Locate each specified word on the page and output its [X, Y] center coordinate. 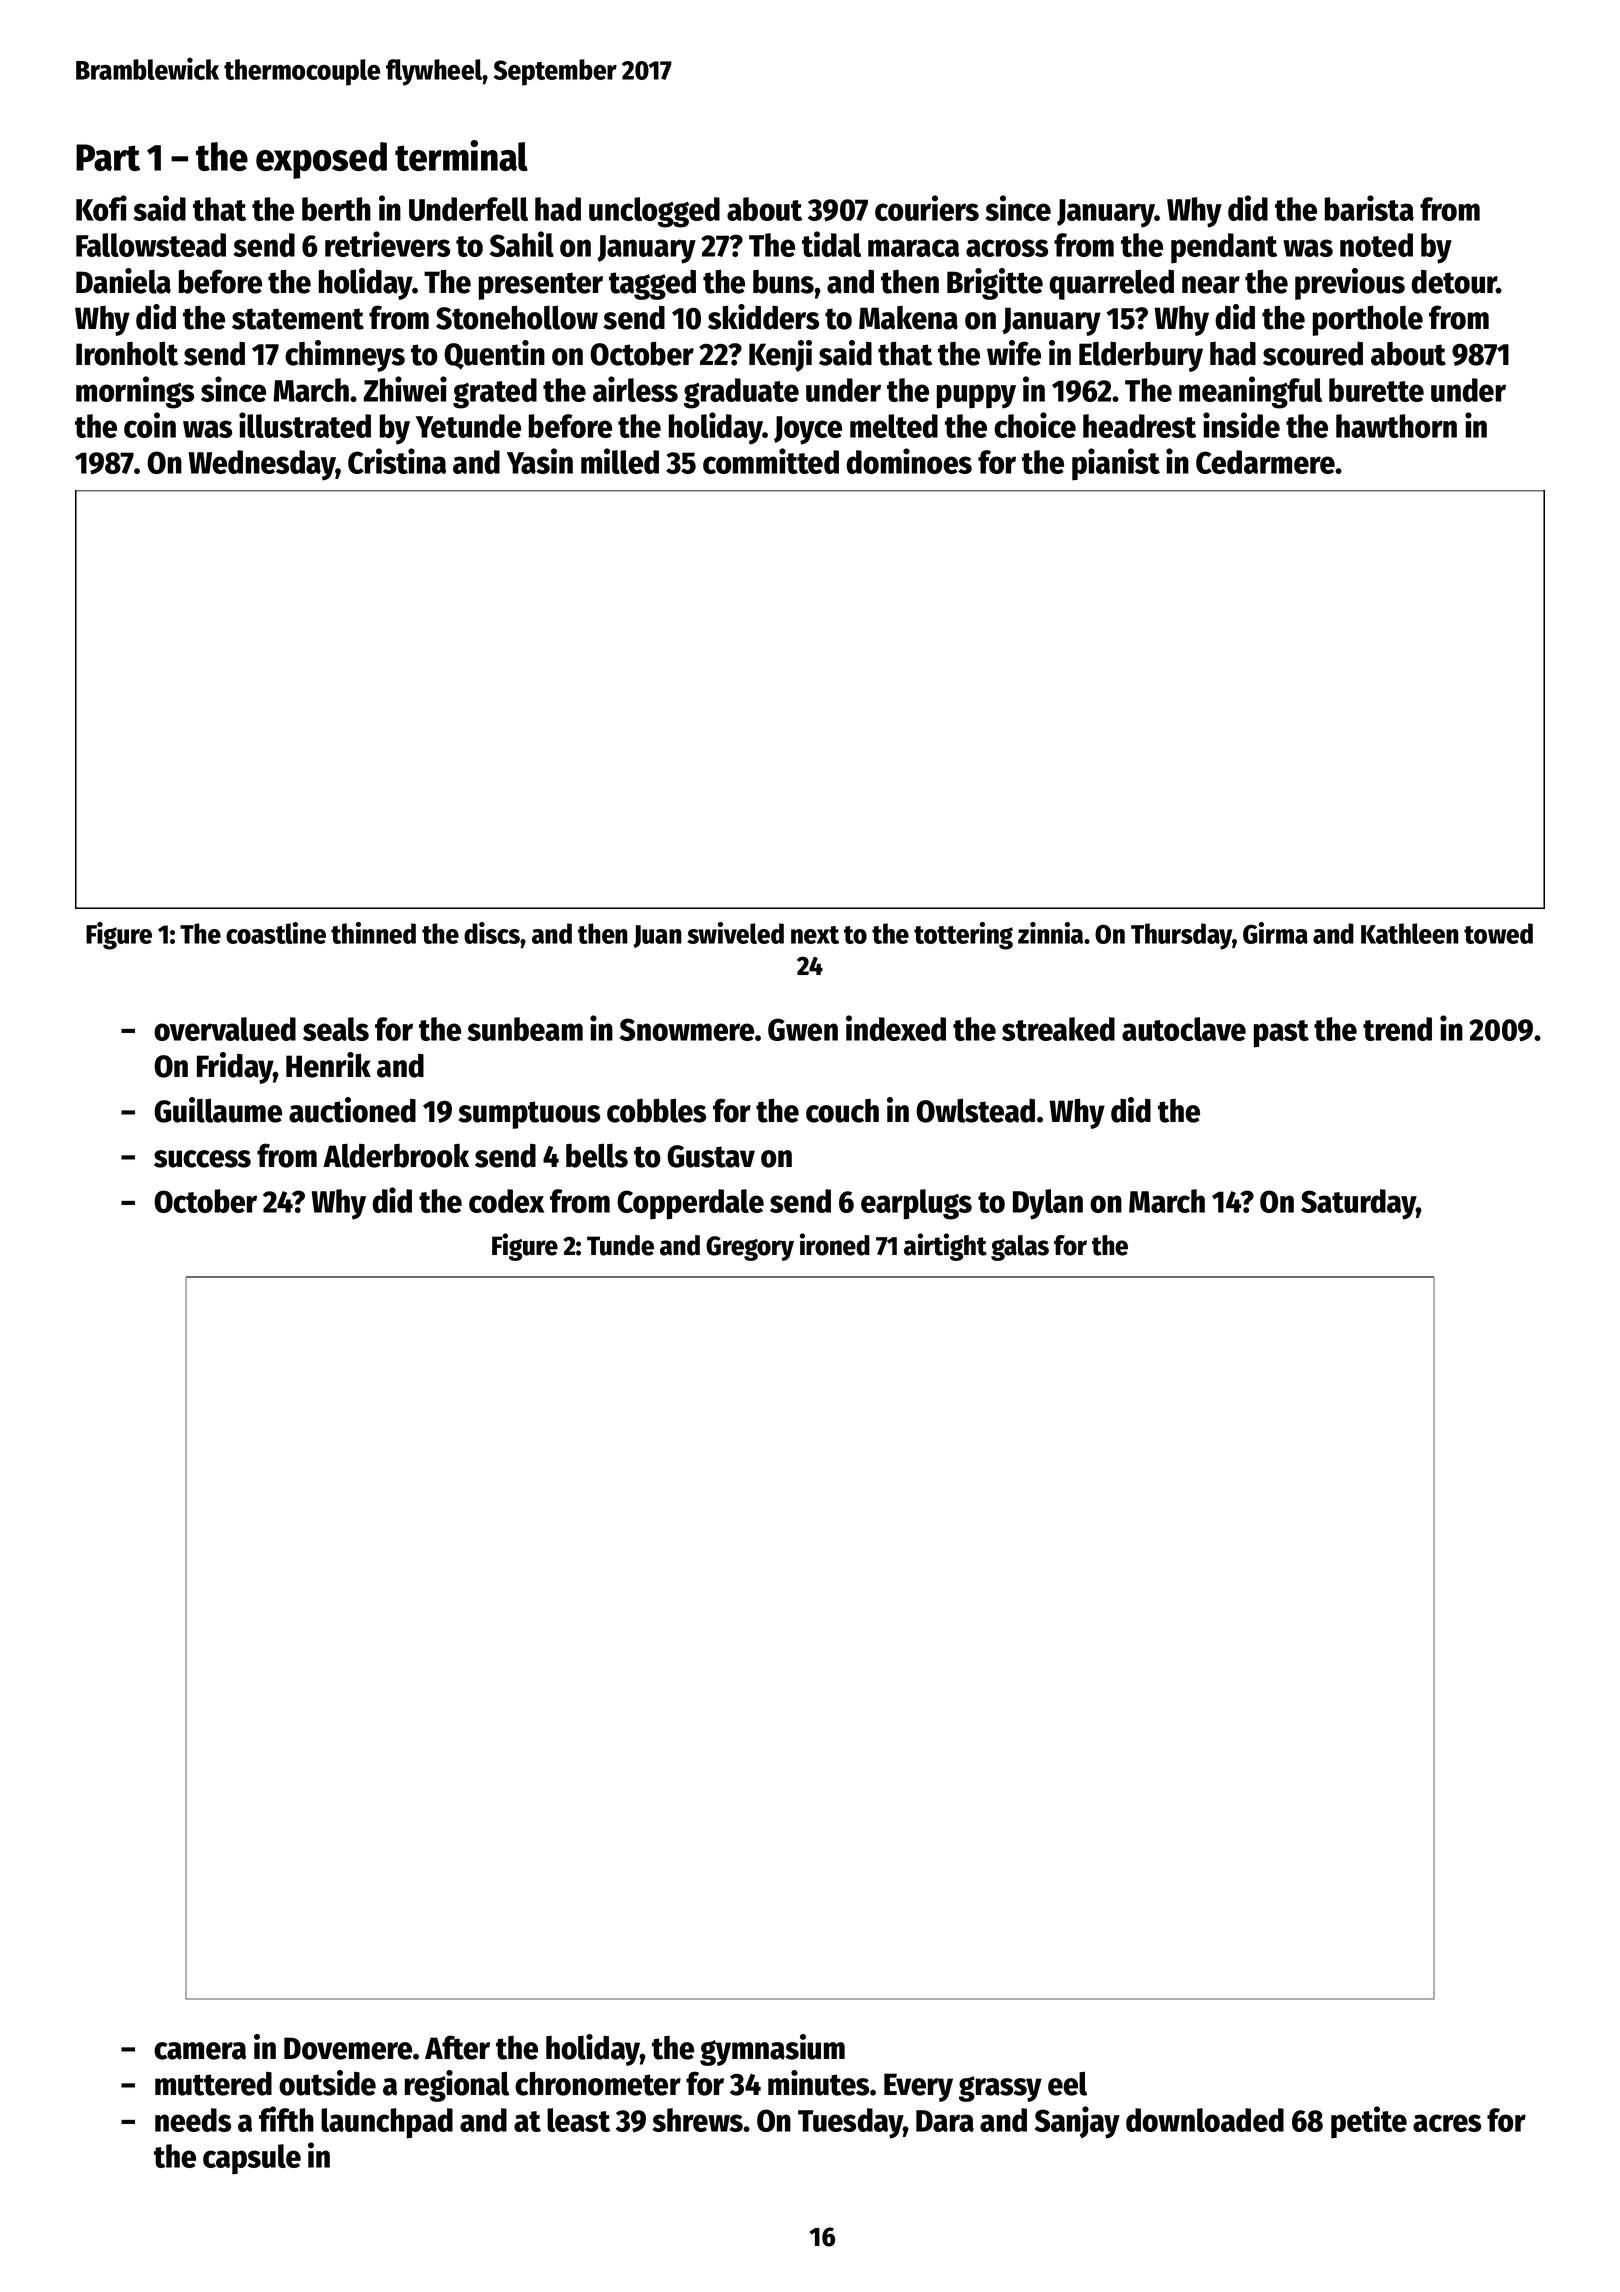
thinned [373, 933]
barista [1369, 208]
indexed [896, 1028]
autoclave [1184, 1029]
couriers [927, 208]
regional [457, 2086]
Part [108, 157]
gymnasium [772, 2050]
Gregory [750, 1248]
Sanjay [1077, 2122]
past [1281, 1034]
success [202, 1159]
